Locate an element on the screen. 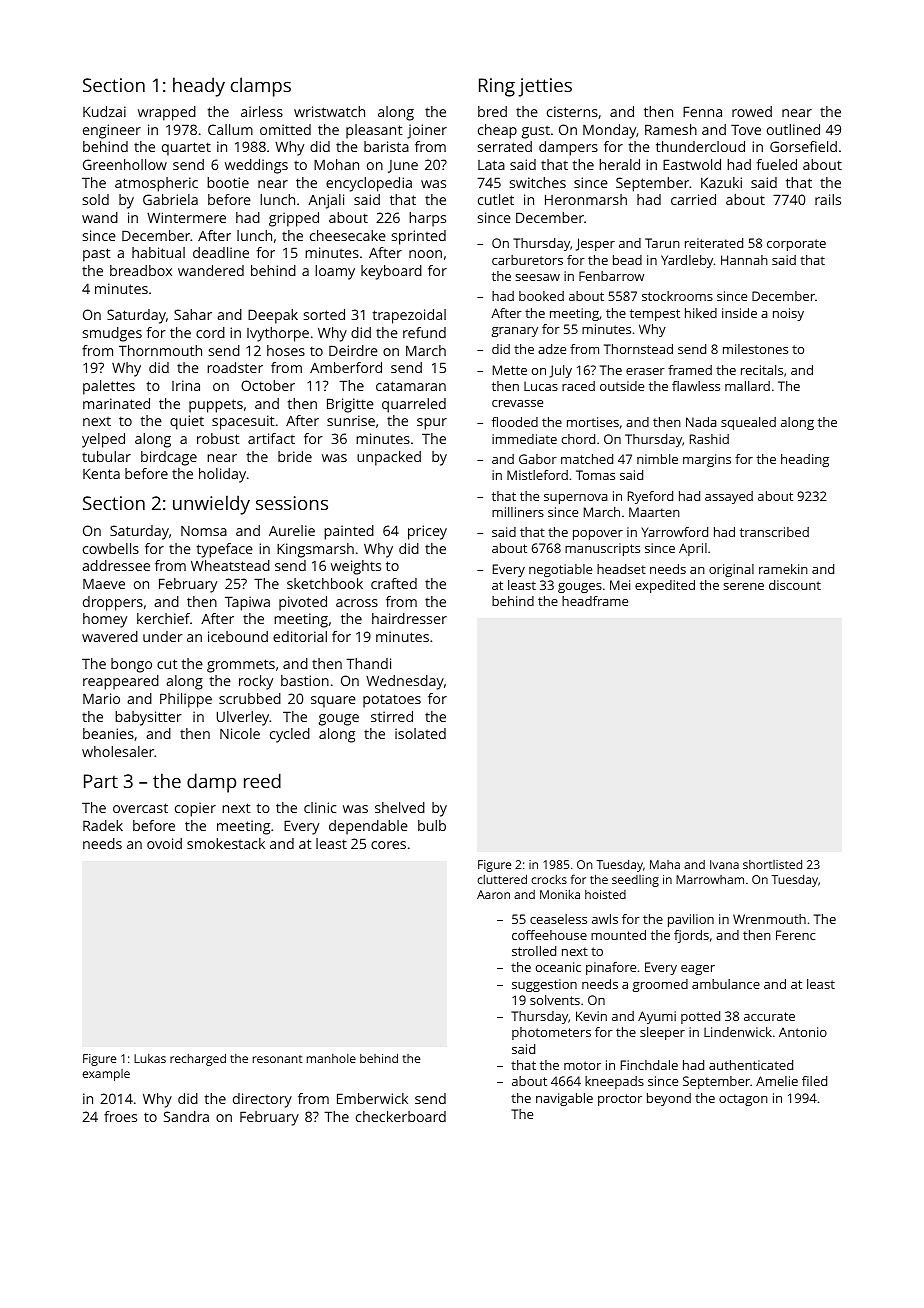 This screenshot has height=1308, width=924. Fenna is located at coordinates (702, 111).
